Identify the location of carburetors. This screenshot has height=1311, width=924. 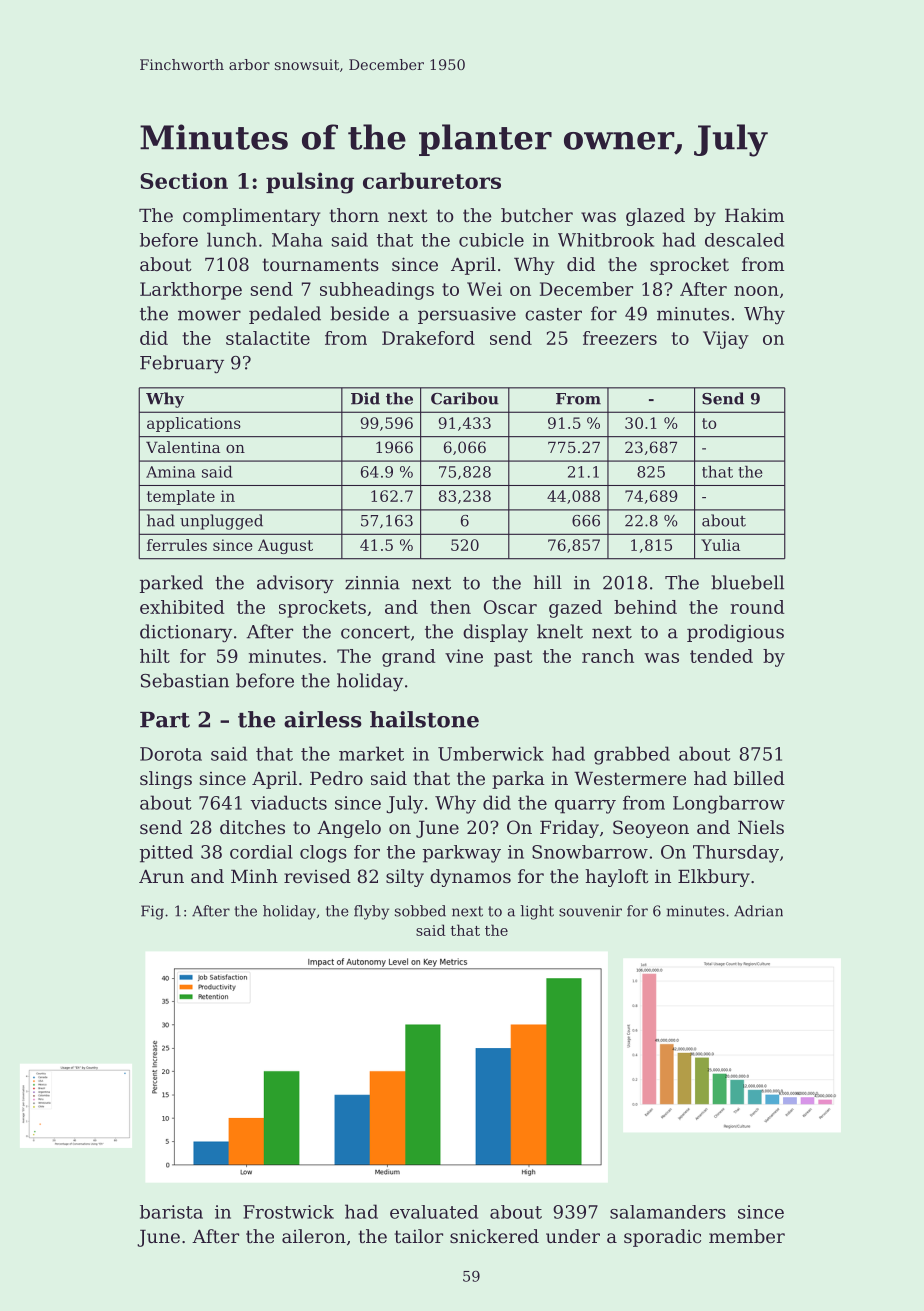
(432, 180).
